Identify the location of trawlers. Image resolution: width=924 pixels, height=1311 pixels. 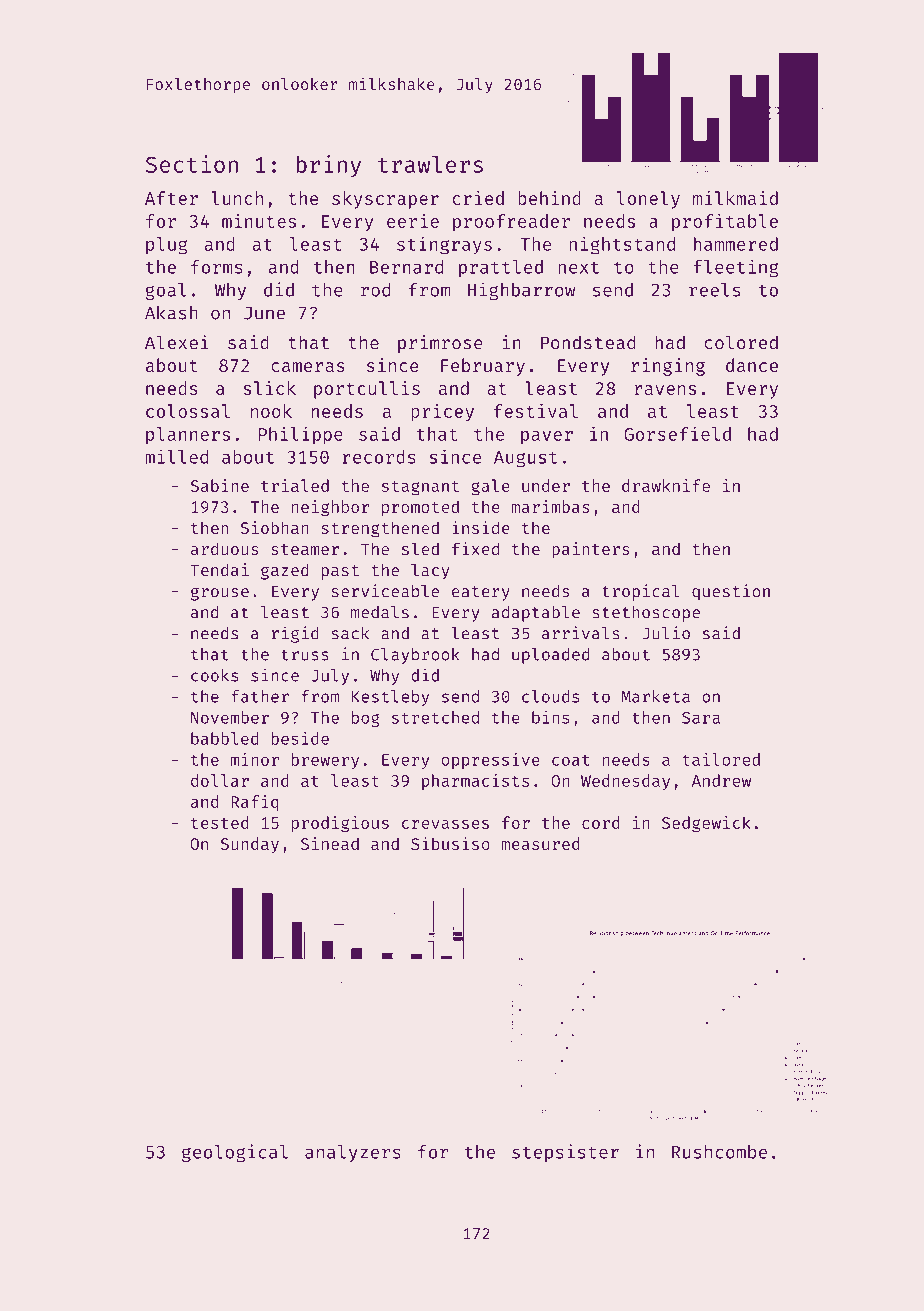
(430, 164).
